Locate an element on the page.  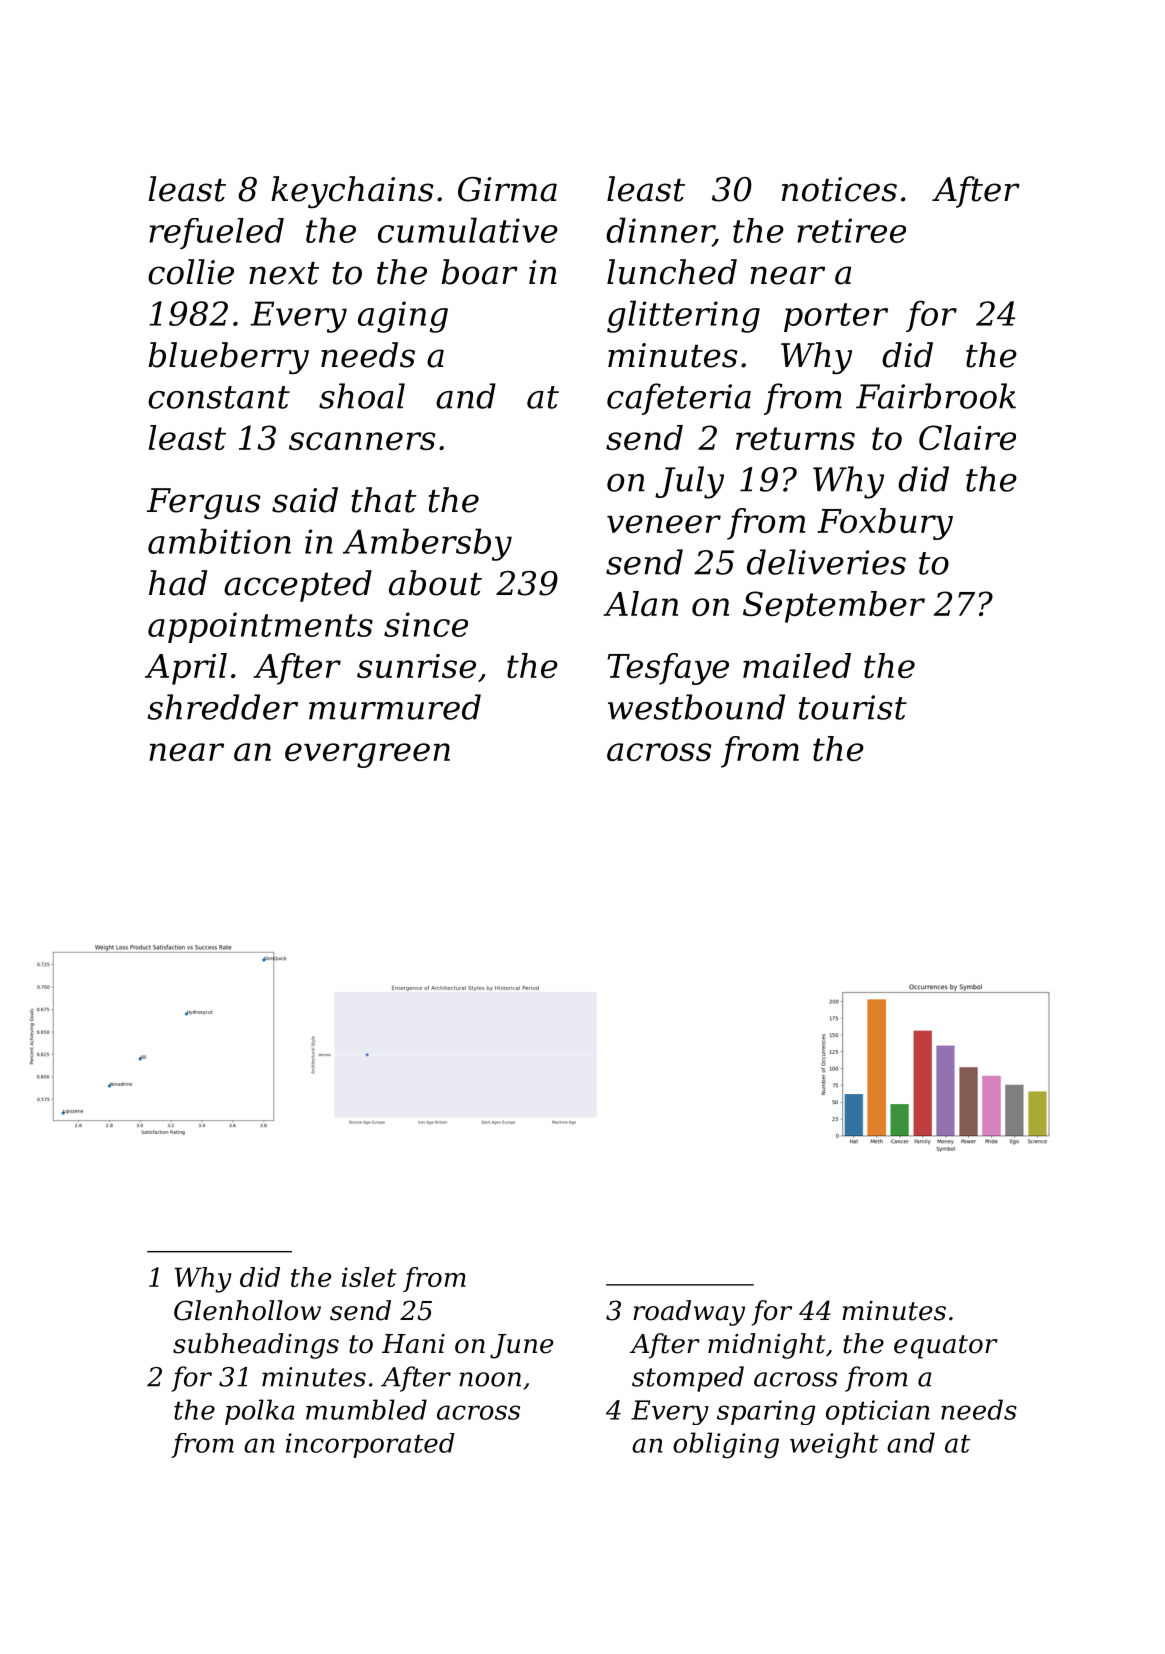
murmured is located at coordinates (395, 707).
